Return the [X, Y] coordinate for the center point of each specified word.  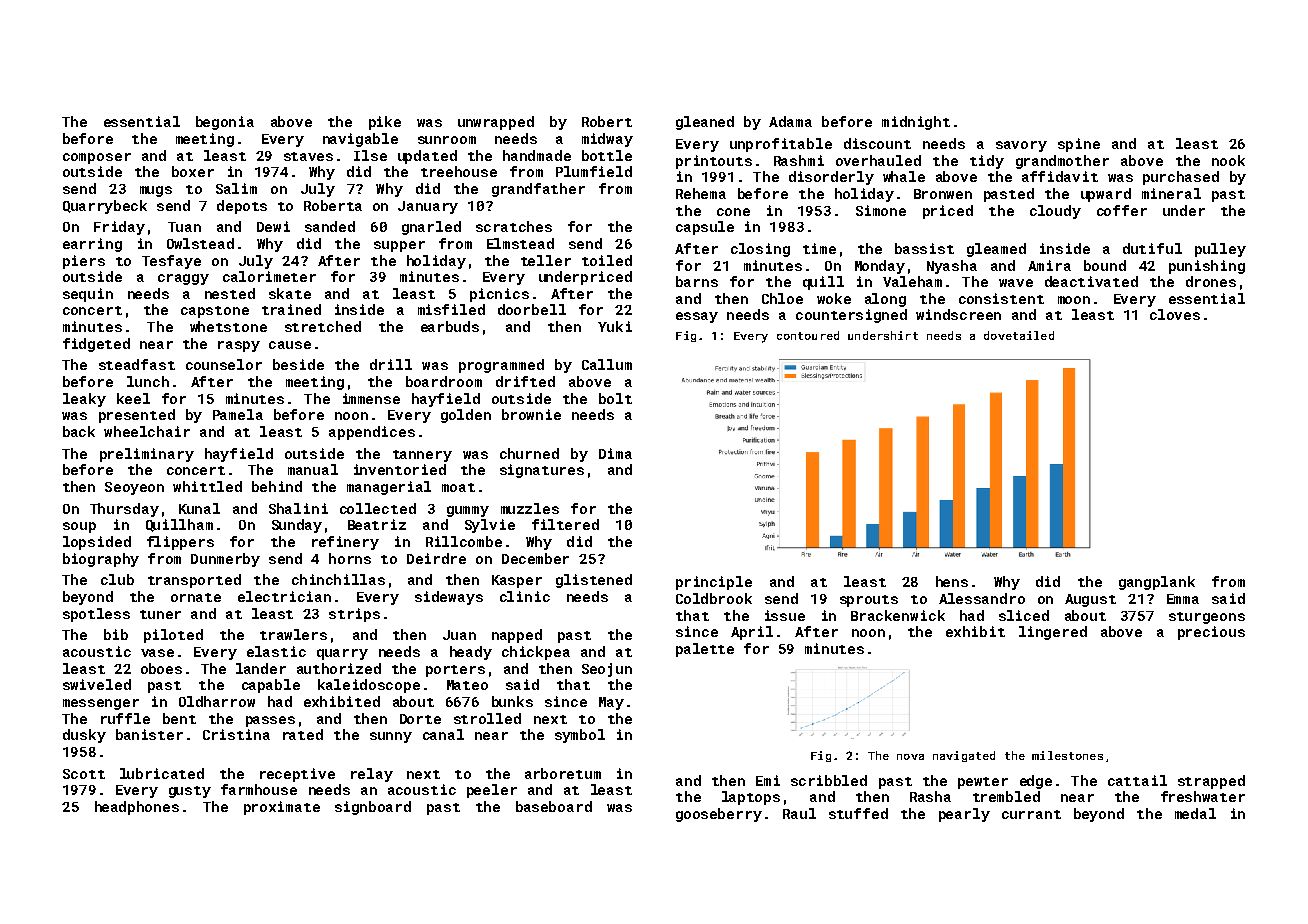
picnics [499, 295]
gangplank [1157, 583]
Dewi [273, 226]
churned [529, 453]
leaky [84, 400]
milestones [1067, 755]
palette [705, 650]
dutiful [1152, 248]
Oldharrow [217, 701]
